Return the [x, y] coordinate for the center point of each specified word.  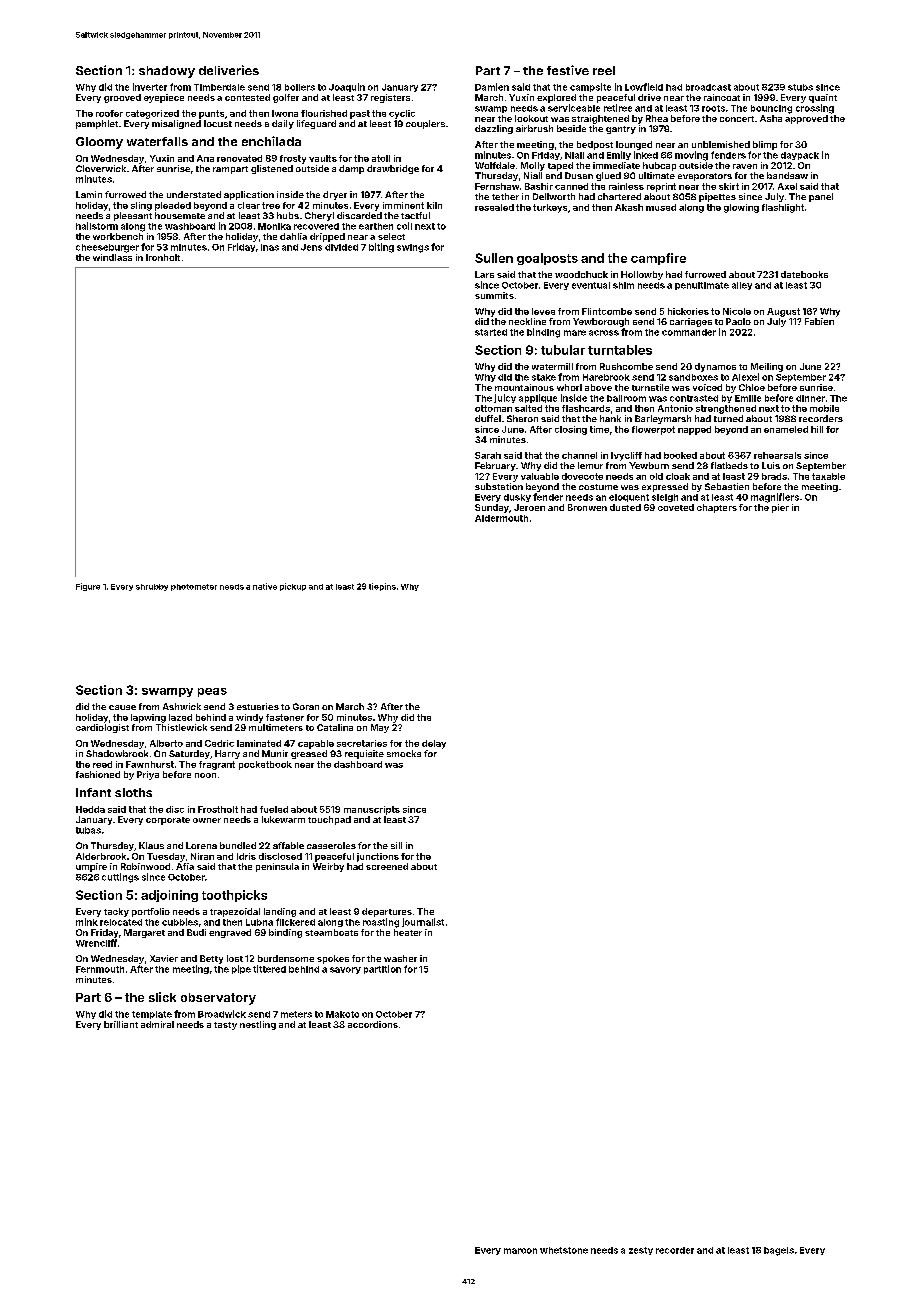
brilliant [121, 1024]
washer [400, 958]
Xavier [164, 958]
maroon [520, 1251]
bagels [779, 1251]
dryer [335, 195]
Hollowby [642, 275]
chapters [717, 508]
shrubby [152, 587]
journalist [423, 922]
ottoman [493, 408]
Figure [88, 587]
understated [194, 194]
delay [434, 744]
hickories [688, 311]
